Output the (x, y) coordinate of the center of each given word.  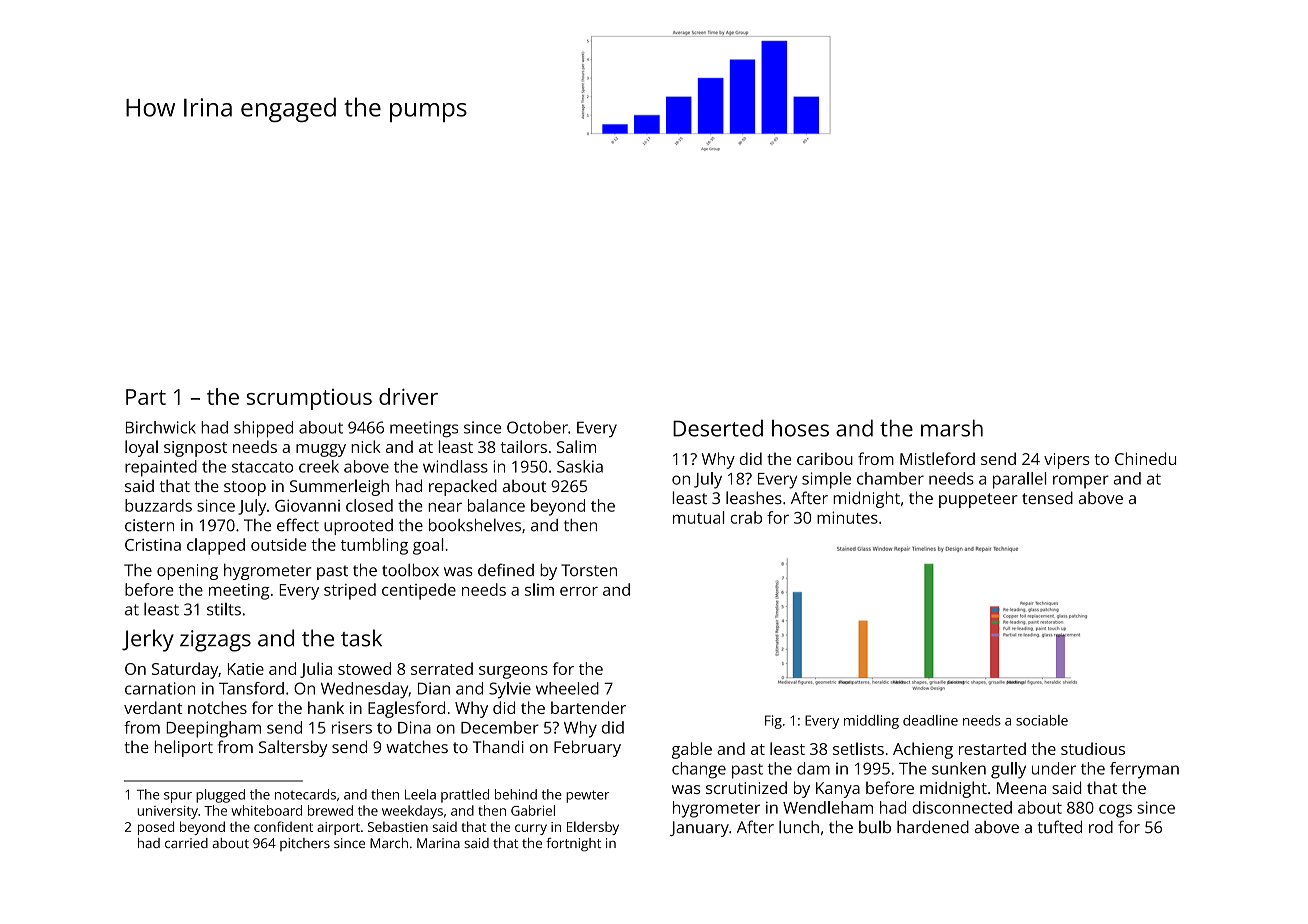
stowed (364, 668)
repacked (463, 487)
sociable (1042, 720)
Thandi (498, 746)
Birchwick (161, 427)
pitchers (305, 844)
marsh (952, 428)
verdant (153, 707)
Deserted (718, 428)
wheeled (567, 688)
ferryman (1144, 770)
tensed (1047, 497)
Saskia (580, 466)
